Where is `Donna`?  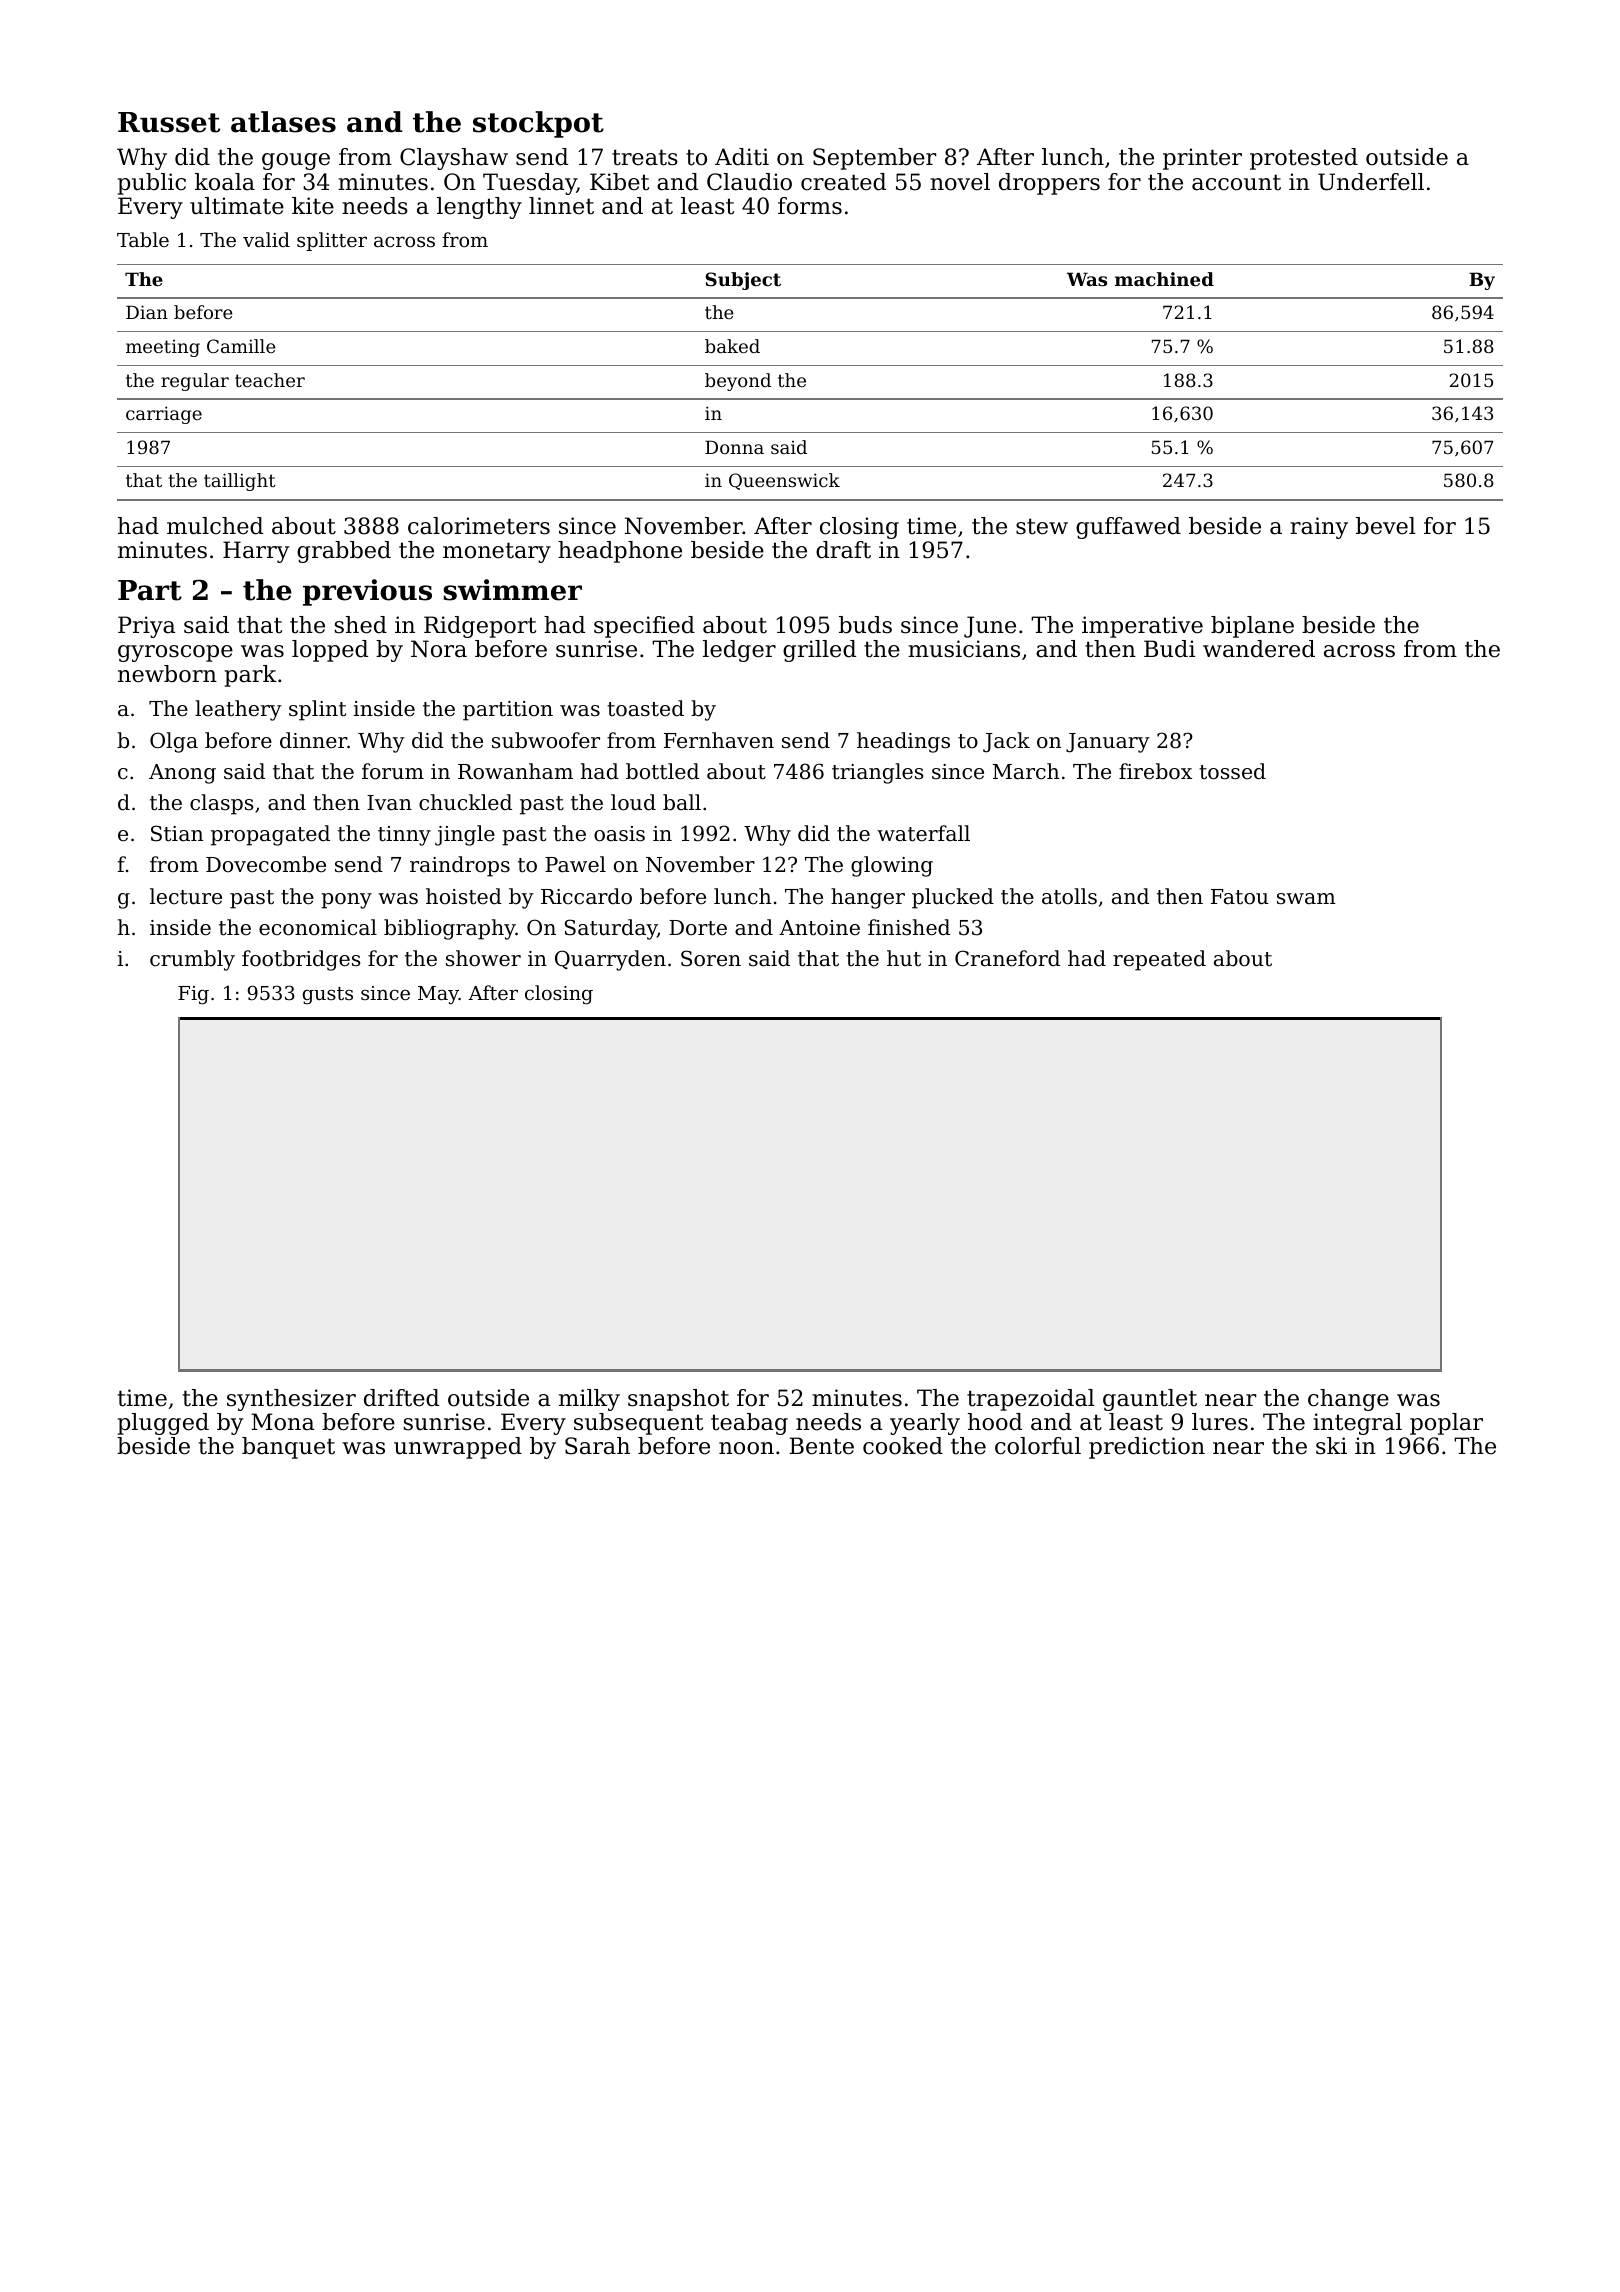
Donna is located at coordinates (734, 447).
